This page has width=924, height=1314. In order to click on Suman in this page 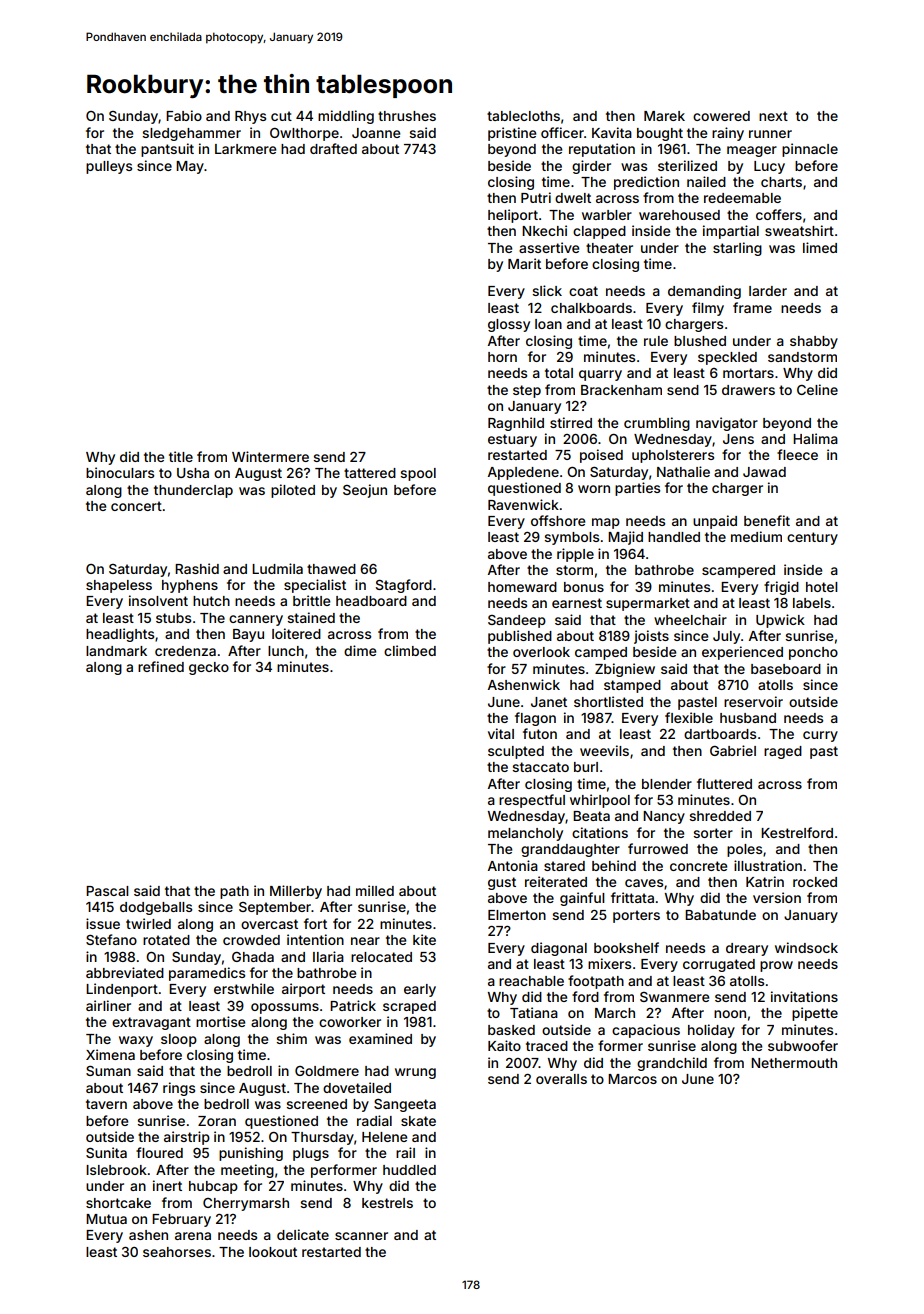, I will do `click(108, 1071)`.
